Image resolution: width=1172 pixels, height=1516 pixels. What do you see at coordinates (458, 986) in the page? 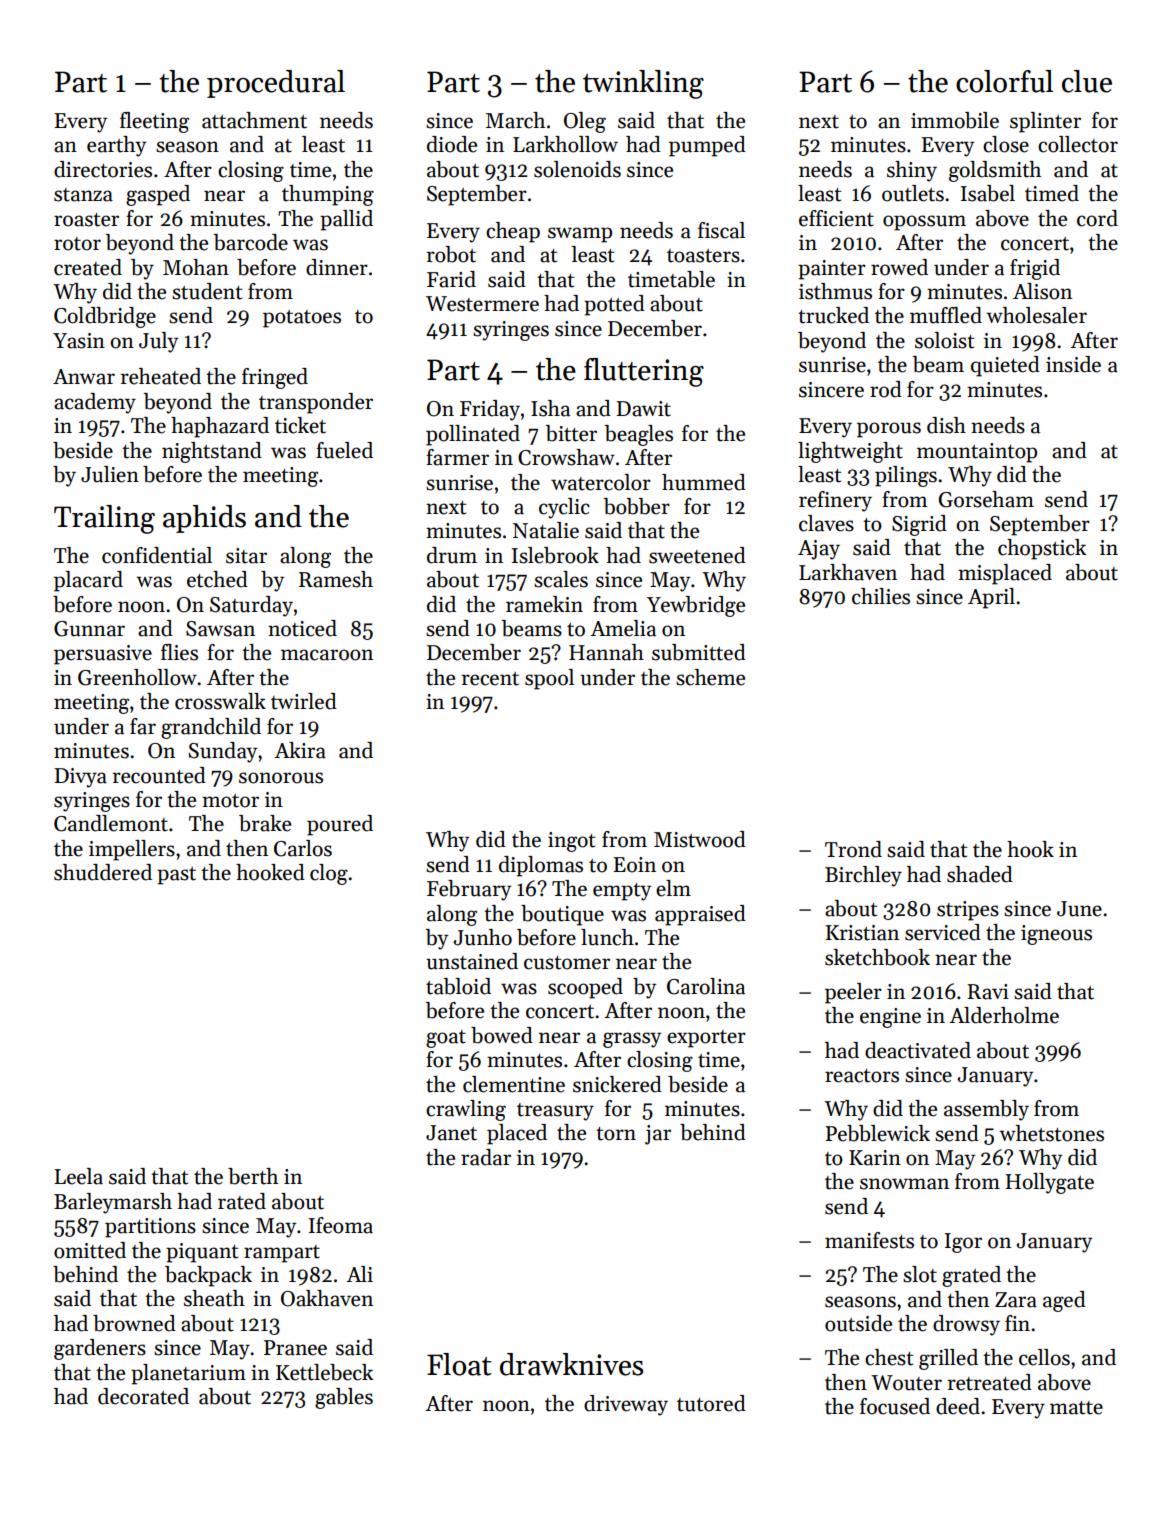
I see `tabloid` at bounding box center [458, 986].
